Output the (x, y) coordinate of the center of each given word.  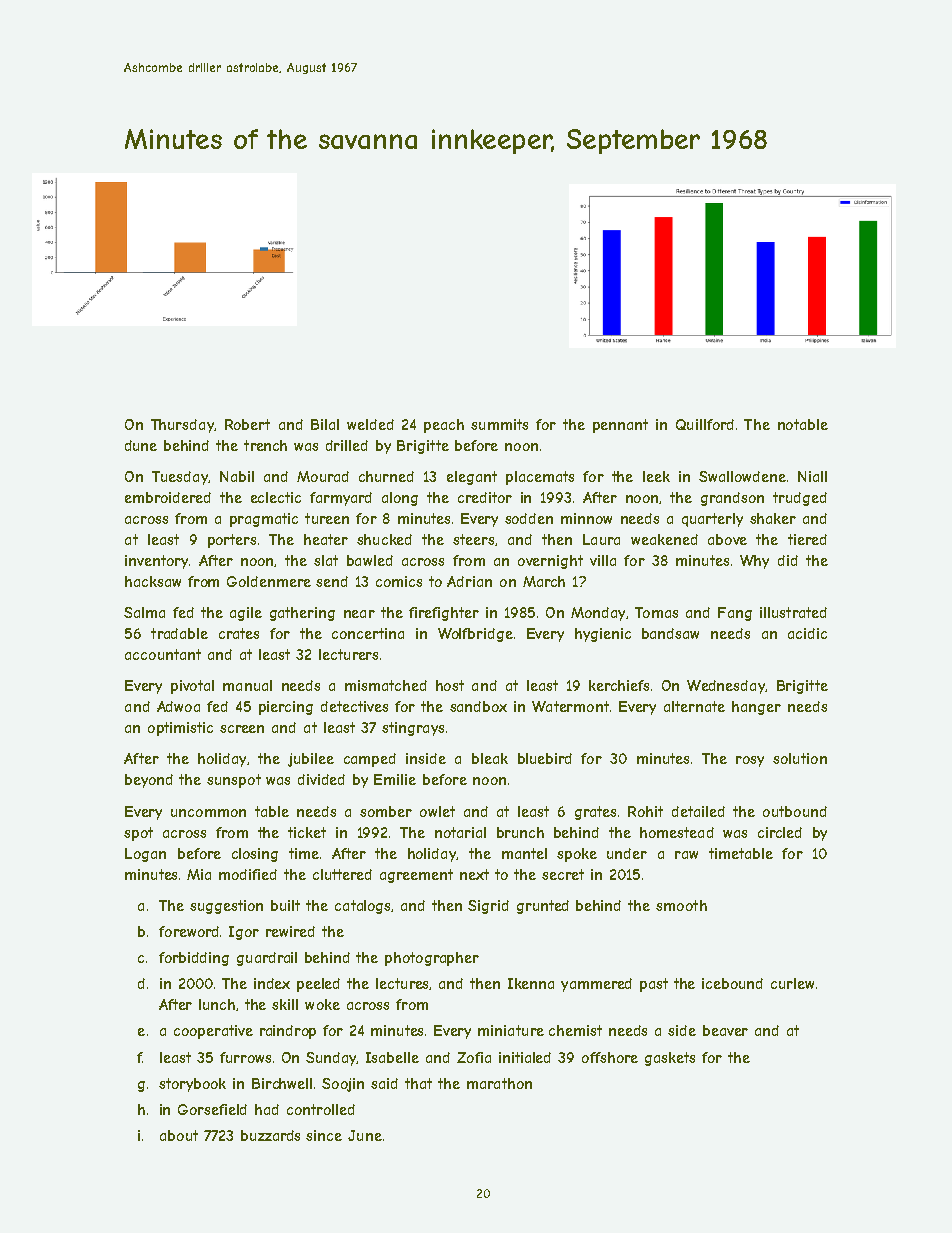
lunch (217, 1004)
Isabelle (392, 1057)
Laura (601, 539)
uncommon (208, 813)
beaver (725, 1030)
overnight (550, 562)
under (627, 853)
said (384, 1083)
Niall (812, 476)
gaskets (670, 1059)
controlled (321, 1109)
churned (386, 476)
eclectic (276, 497)
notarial (460, 832)
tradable (179, 633)
